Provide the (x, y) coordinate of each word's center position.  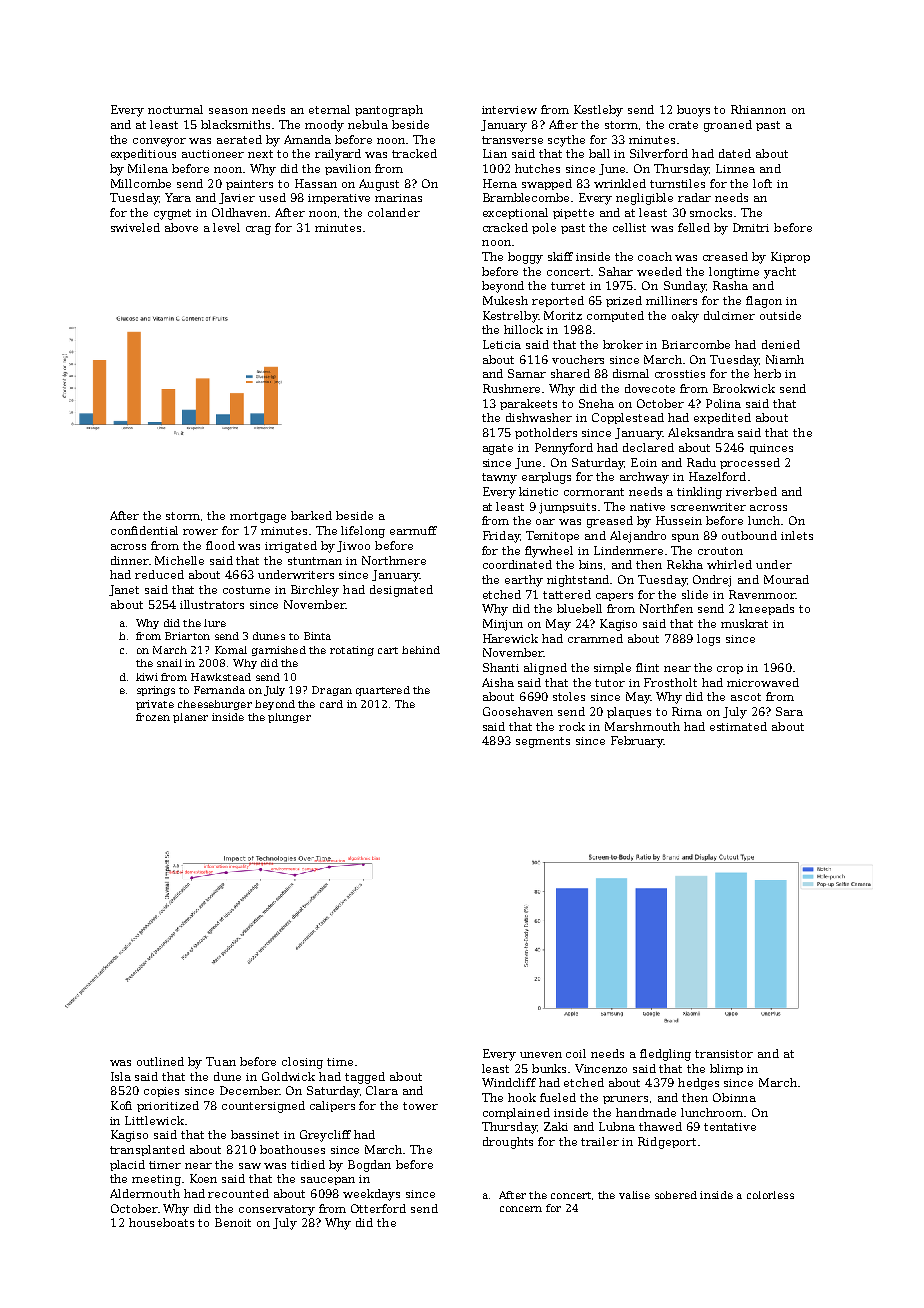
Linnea (735, 168)
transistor (724, 1054)
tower (420, 1106)
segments (543, 742)
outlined (160, 1061)
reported (558, 301)
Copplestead (628, 418)
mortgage (258, 517)
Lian (495, 153)
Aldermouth (145, 1193)
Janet (124, 590)
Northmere (394, 560)
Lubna (617, 1126)
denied (781, 344)
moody (324, 126)
